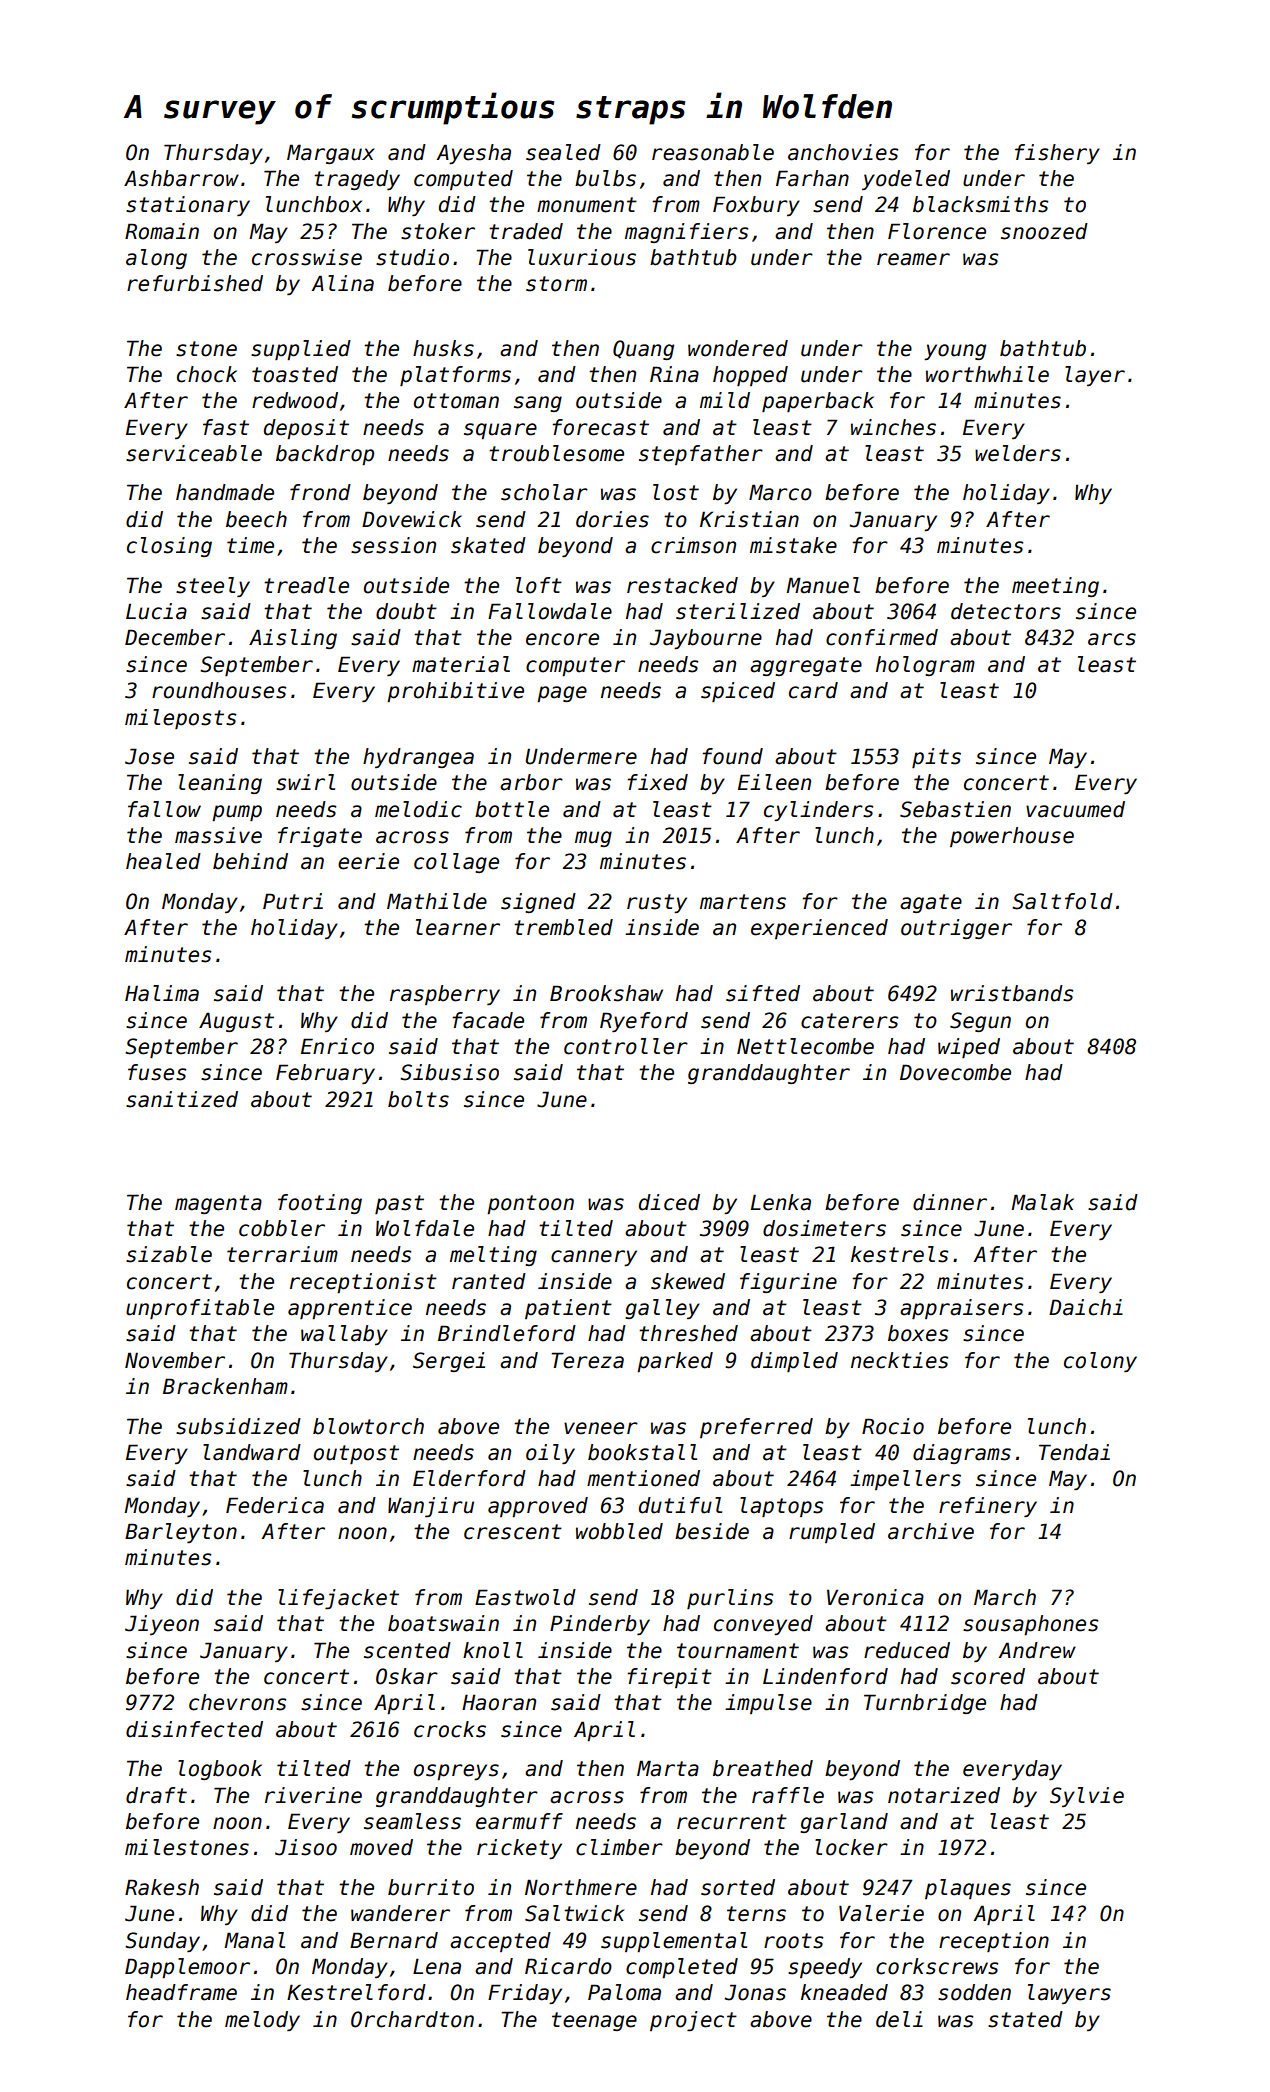  I want to click on Tendai, so click(1074, 1452).
